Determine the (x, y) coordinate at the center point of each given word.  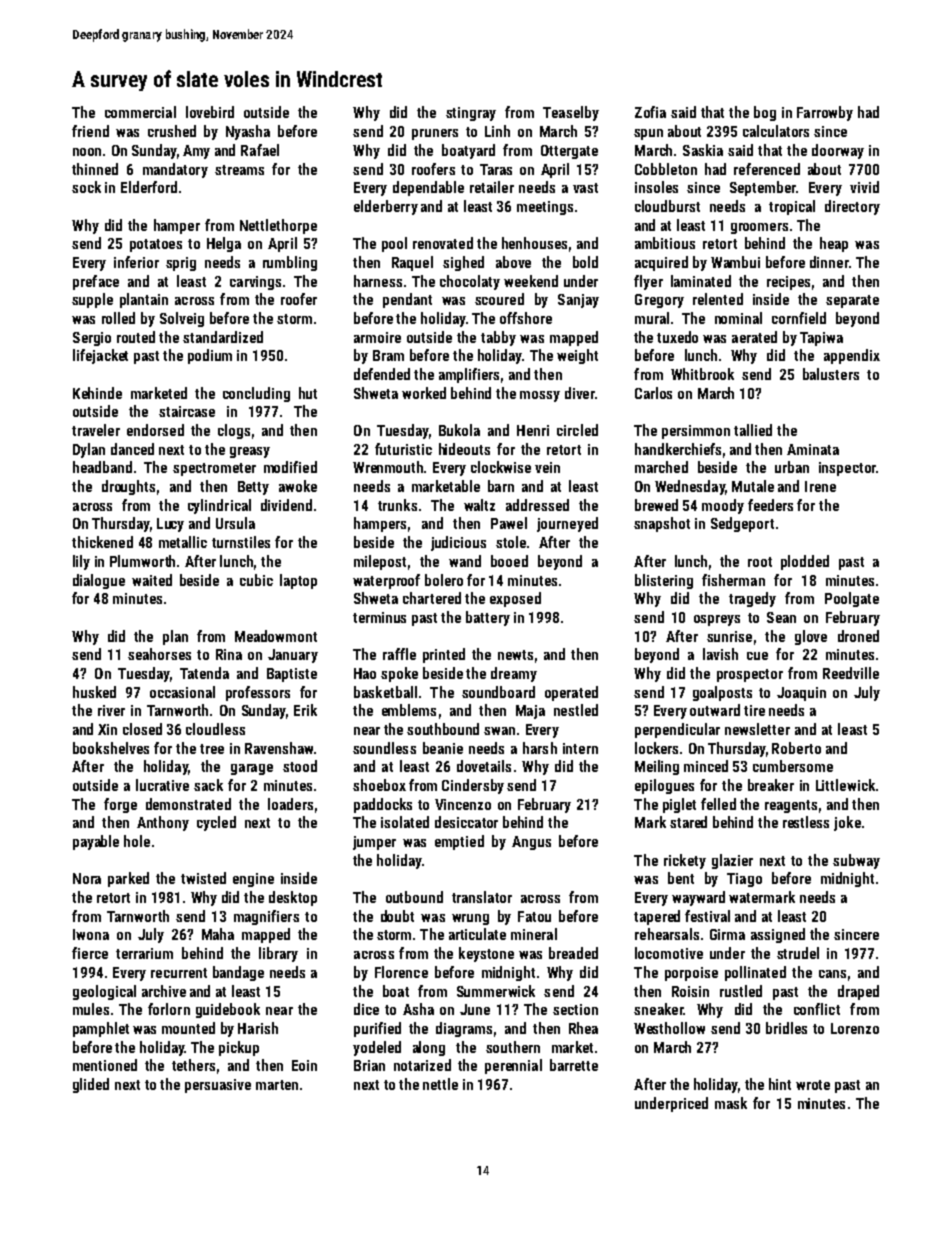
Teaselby (571, 113)
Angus (531, 843)
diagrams (464, 1029)
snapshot (662, 524)
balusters (831, 374)
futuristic (403, 449)
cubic (256, 580)
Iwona (91, 934)
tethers (193, 1065)
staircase (187, 411)
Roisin (690, 991)
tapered (657, 917)
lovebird (210, 112)
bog (765, 113)
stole (511, 542)
